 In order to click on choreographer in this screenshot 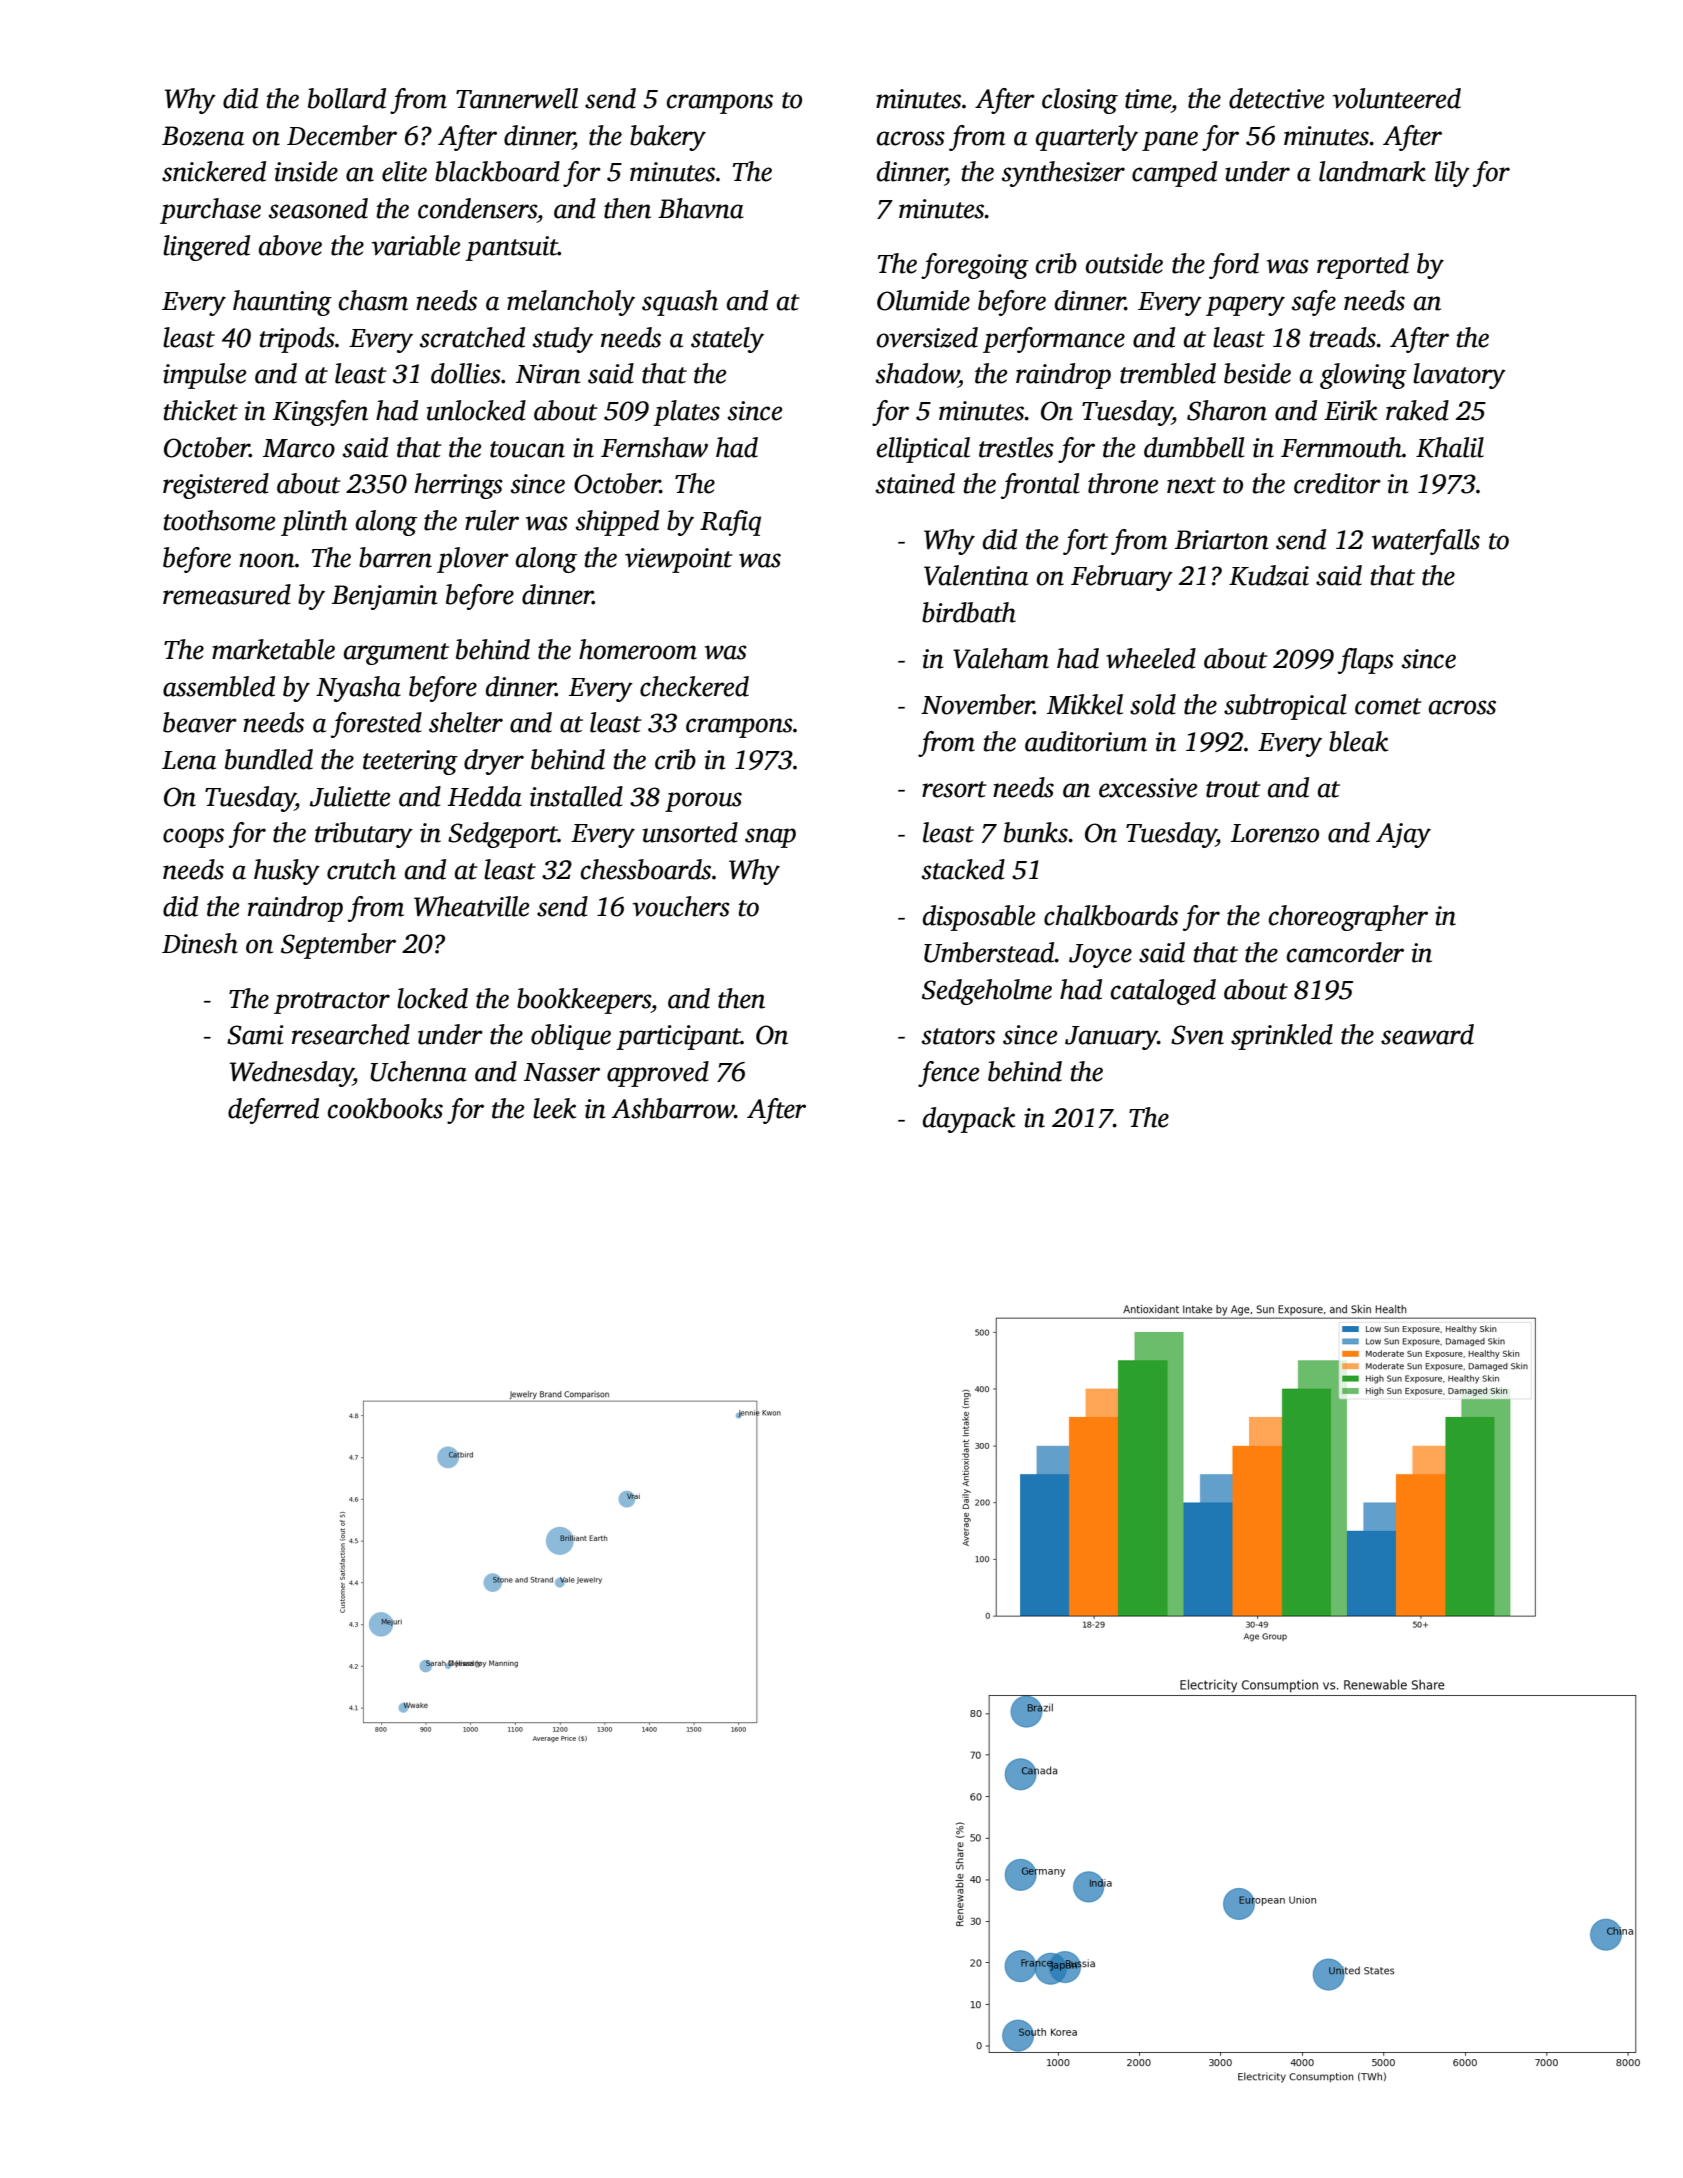, I will do `click(1348, 918)`.
